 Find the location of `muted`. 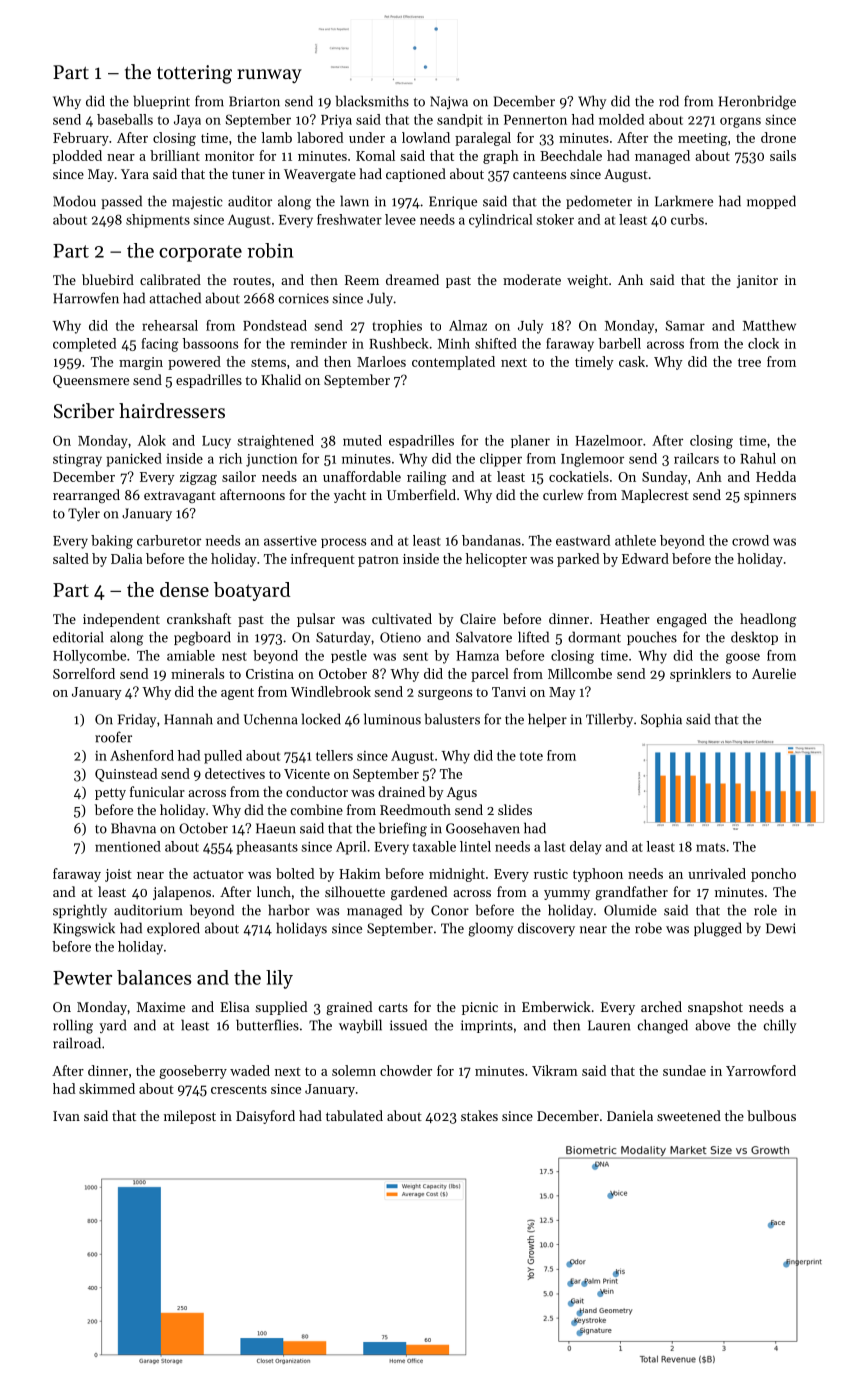

muted is located at coordinates (362, 440).
